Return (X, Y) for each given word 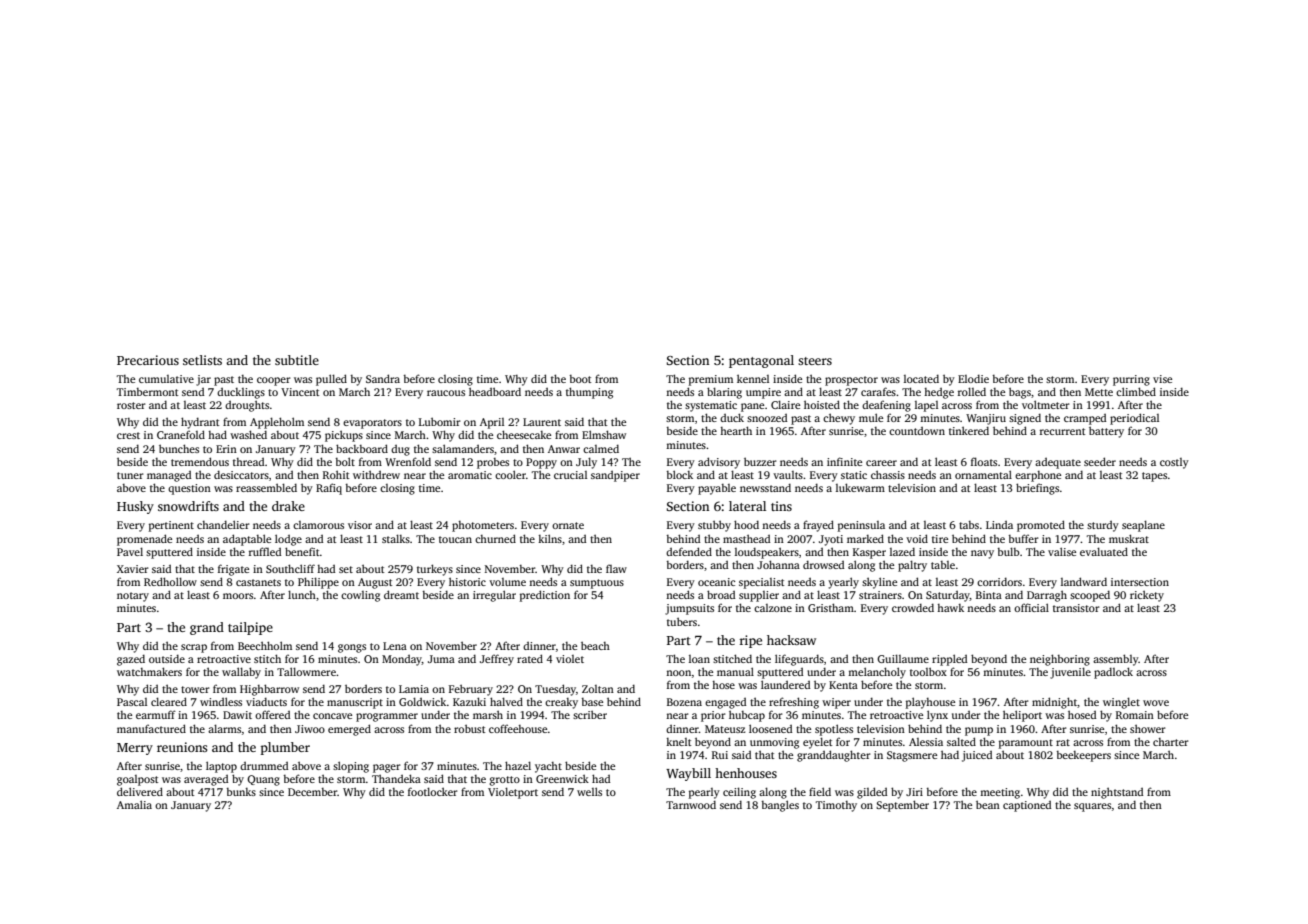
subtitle (297, 360)
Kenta (843, 685)
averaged (206, 780)
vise (1162, 379)
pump (979, 731)
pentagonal (761, 361)
